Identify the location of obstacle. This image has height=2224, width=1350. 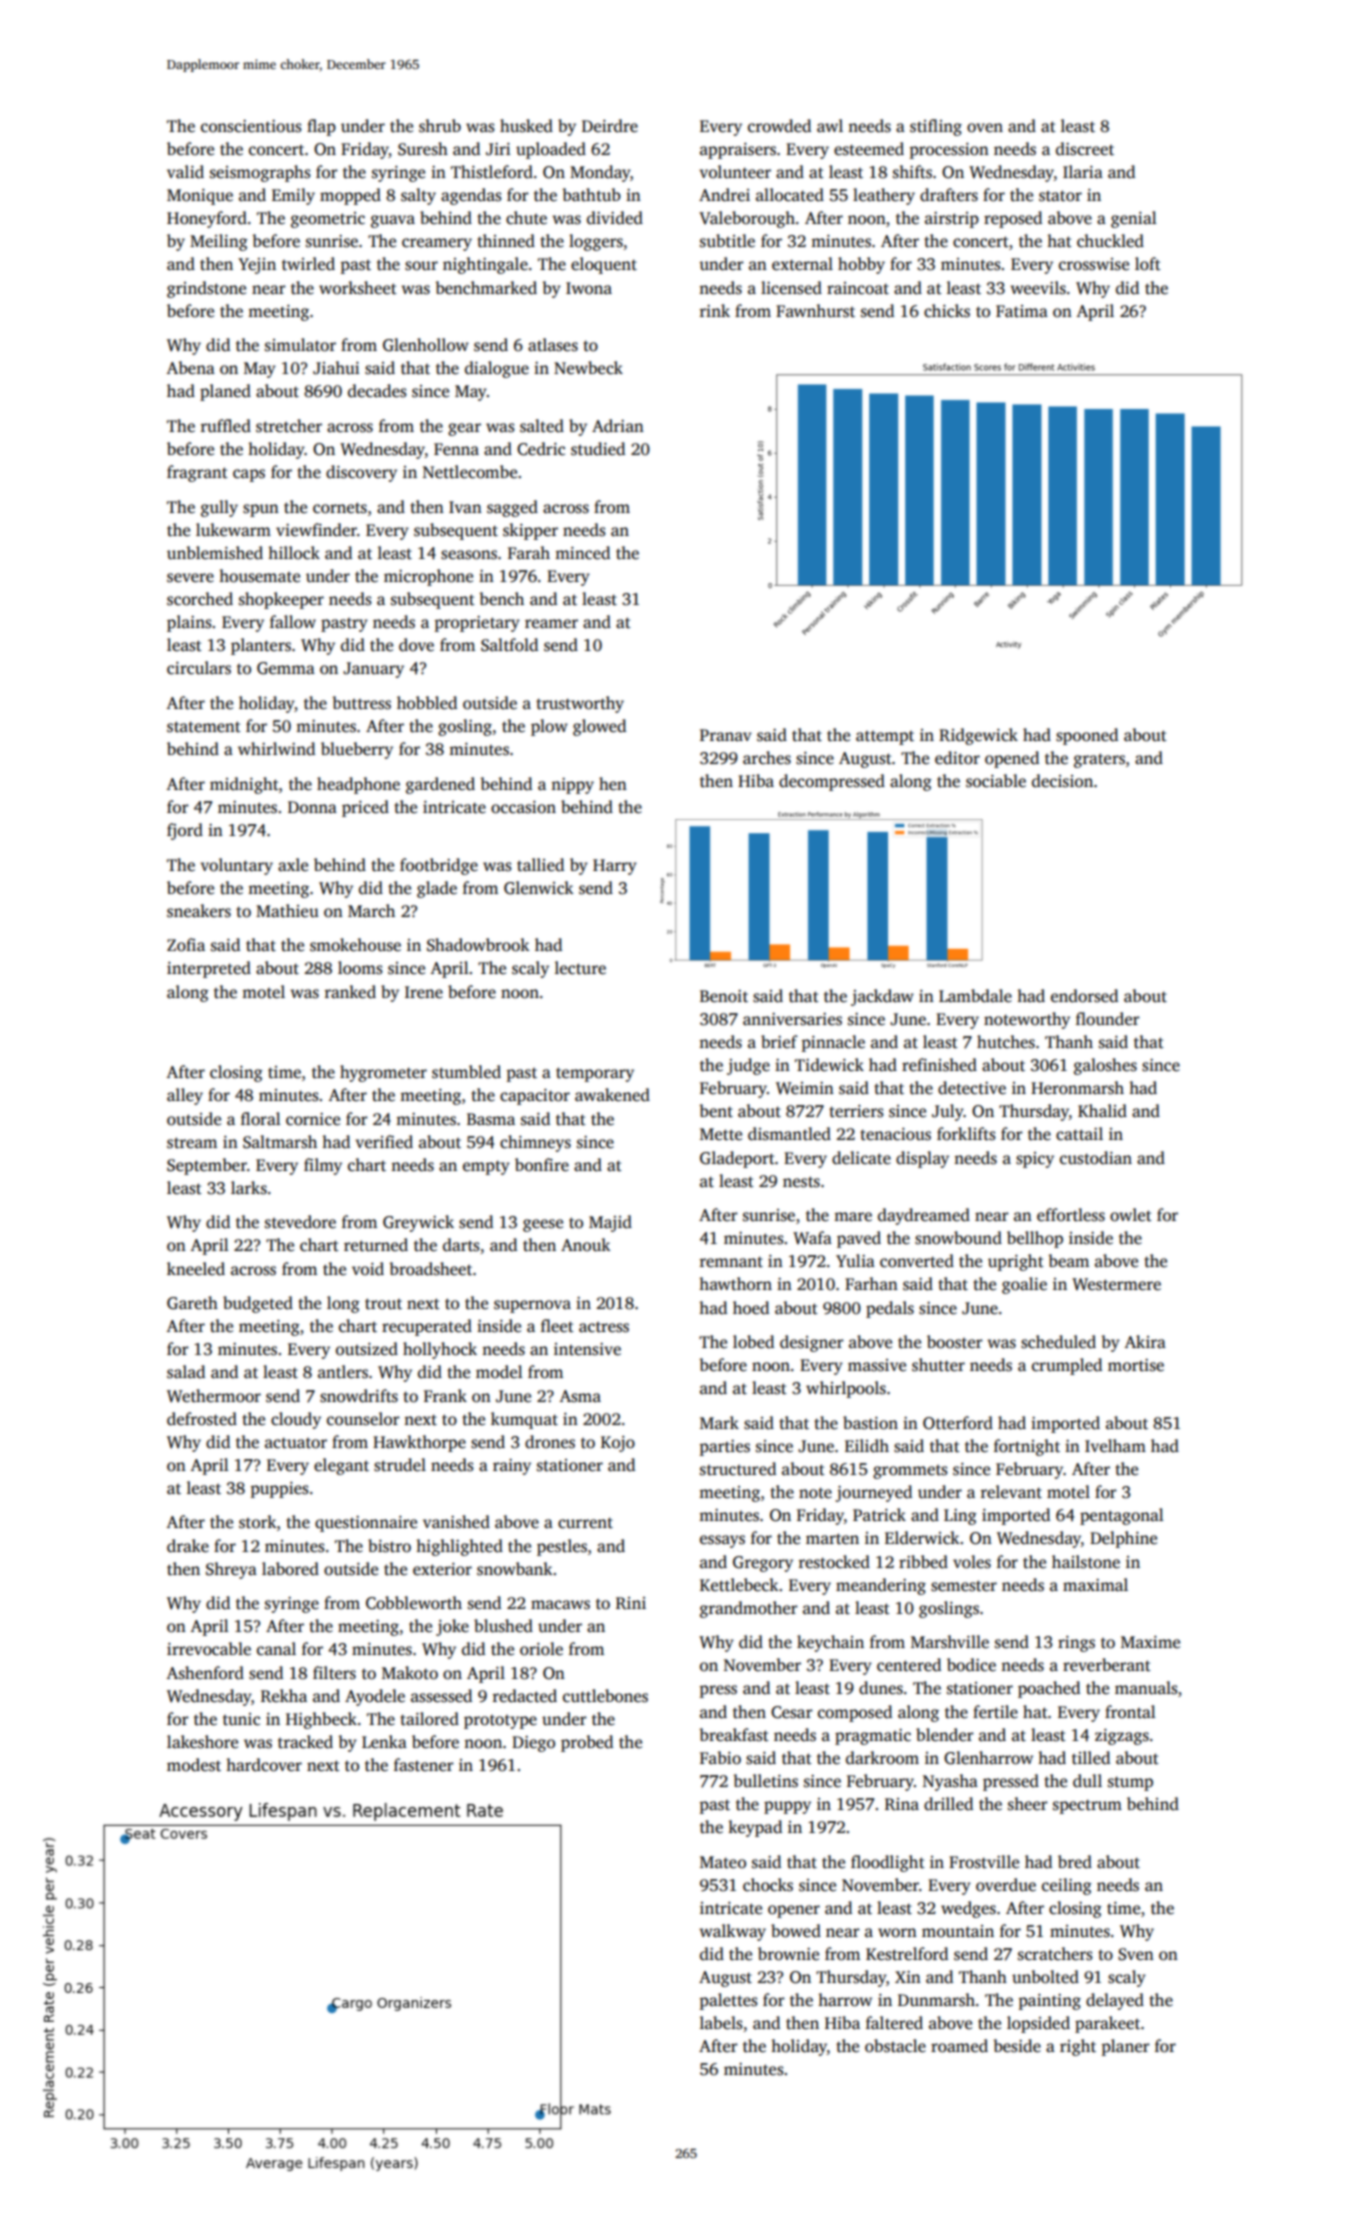
(895, 2046).
